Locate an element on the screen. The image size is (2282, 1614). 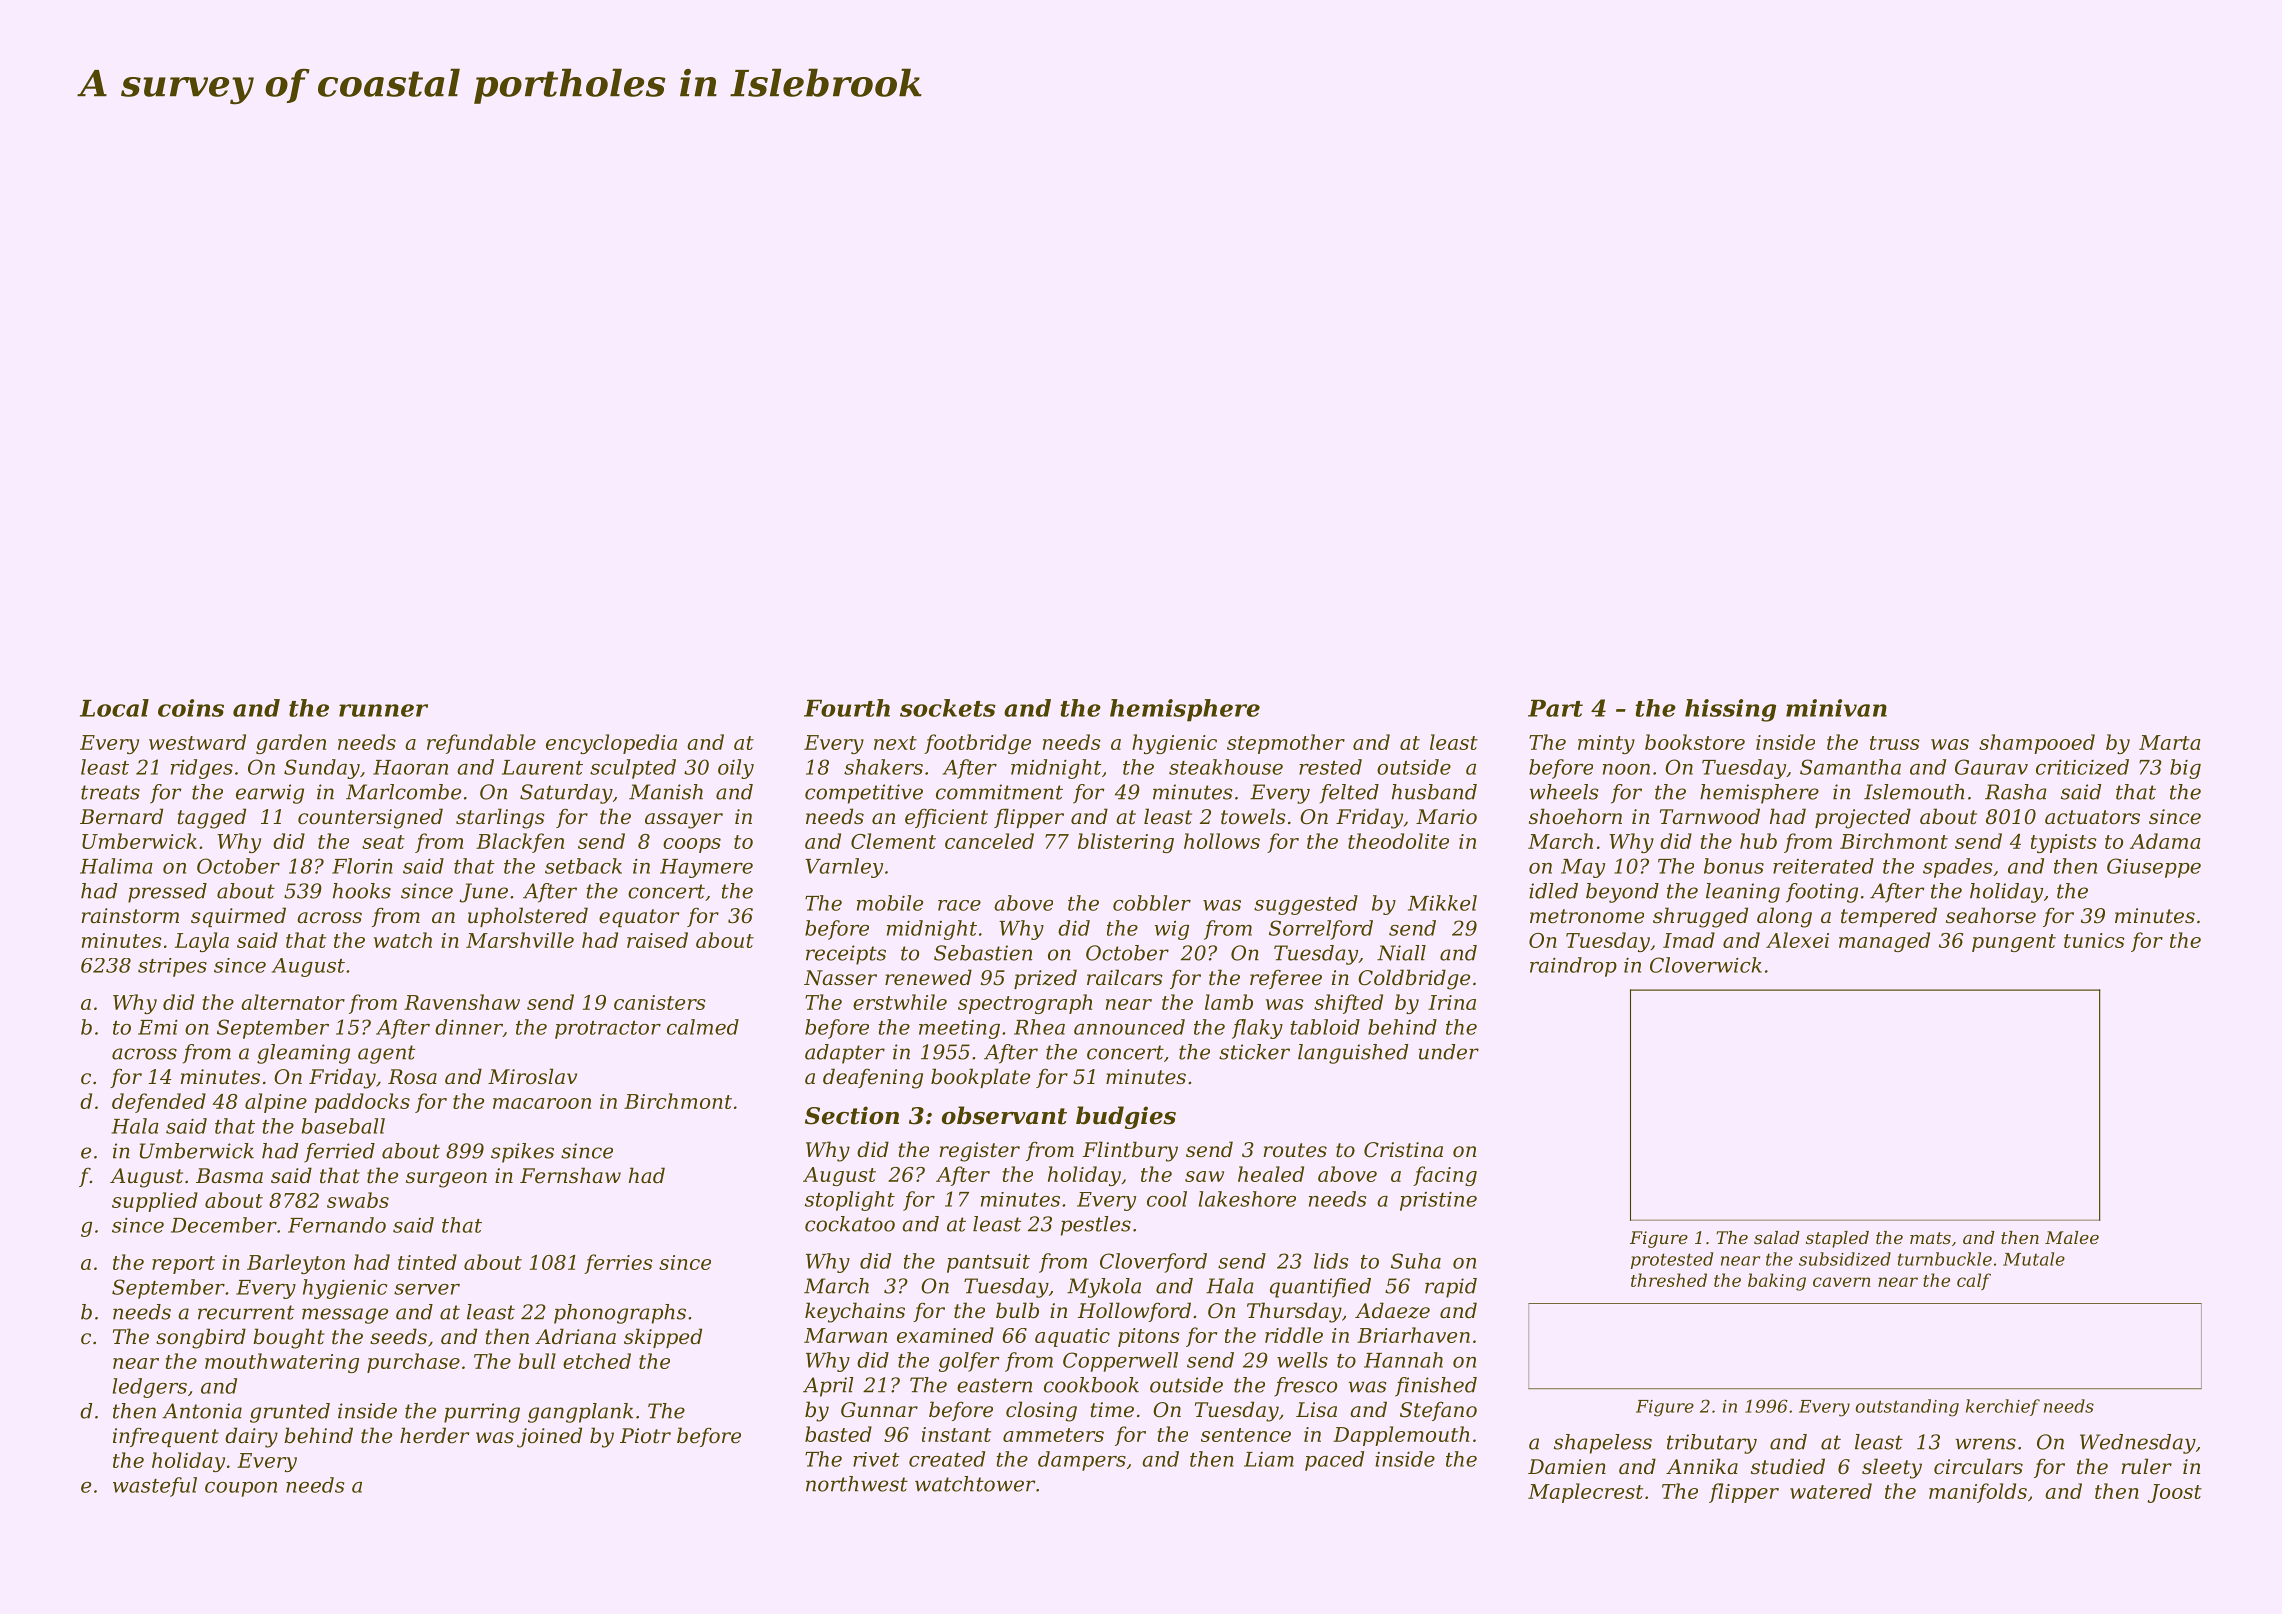
Marta is located at coordinates (2170, 742).
